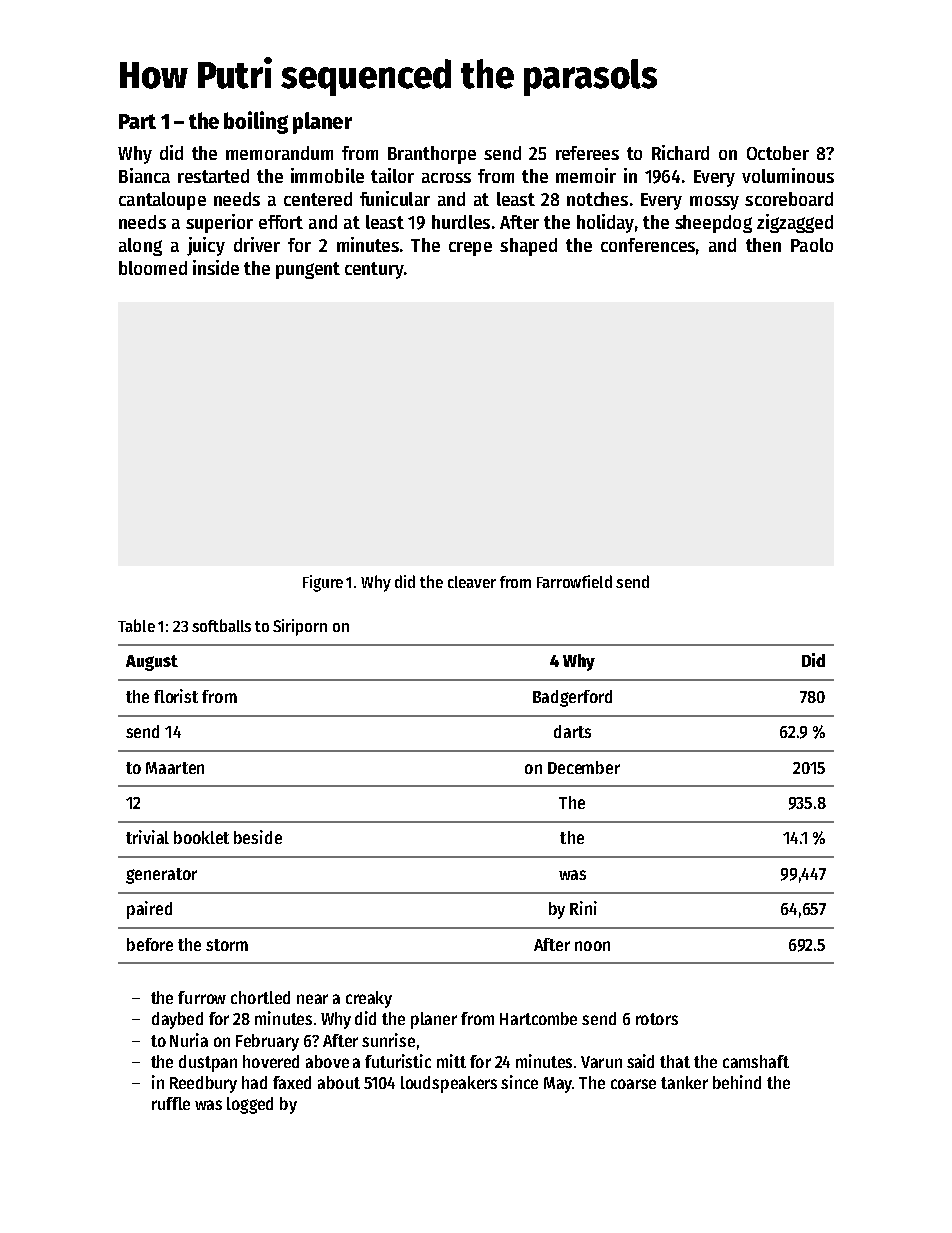 This screenshot has height=1233, width=952. Describe the element at coordinates (572, 698) in the screenshot. I see `Badgerford` at that location.
